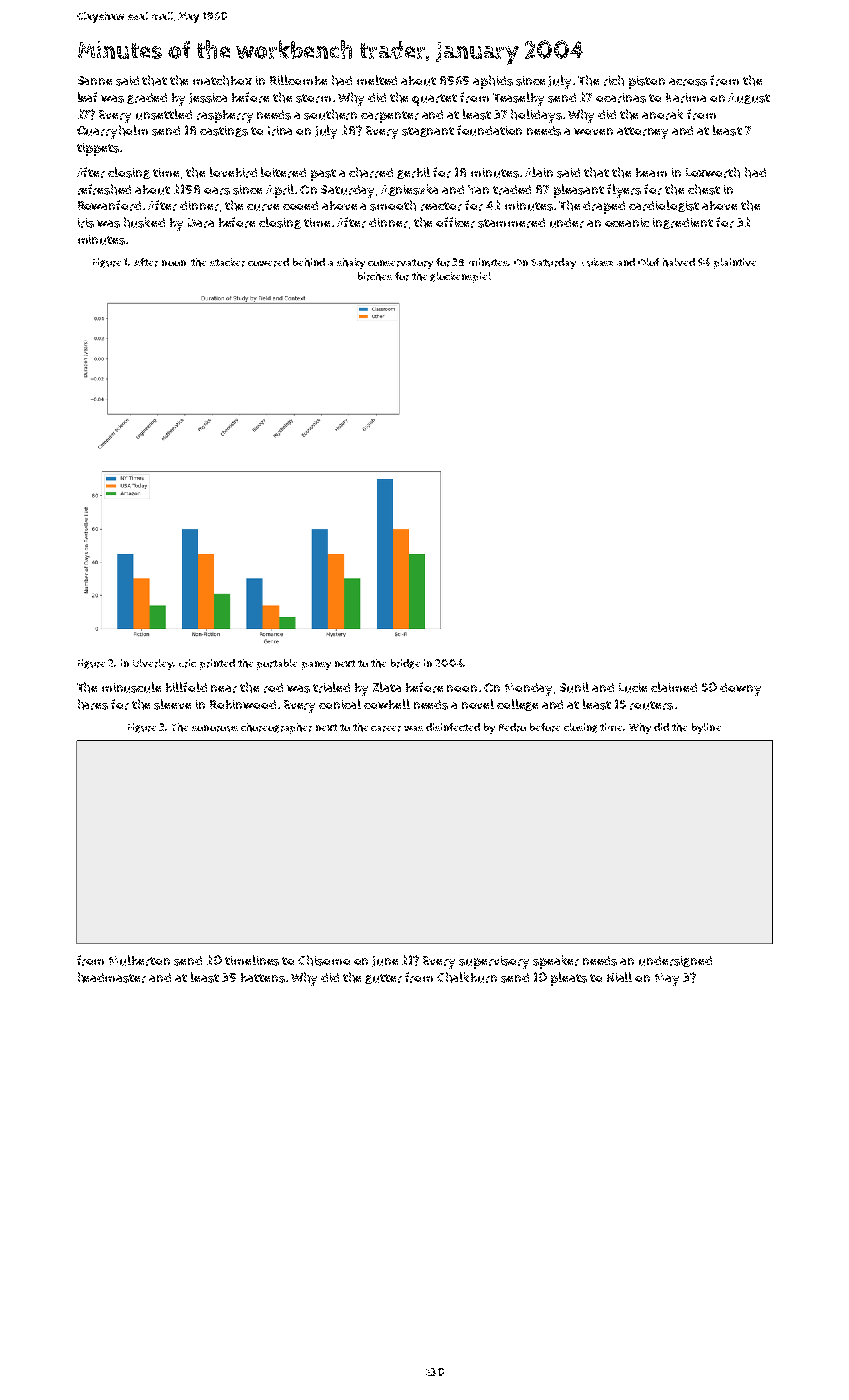 The width and height of the screenshot is (849, 1400). I want to click on birches, so click(375, 276).
